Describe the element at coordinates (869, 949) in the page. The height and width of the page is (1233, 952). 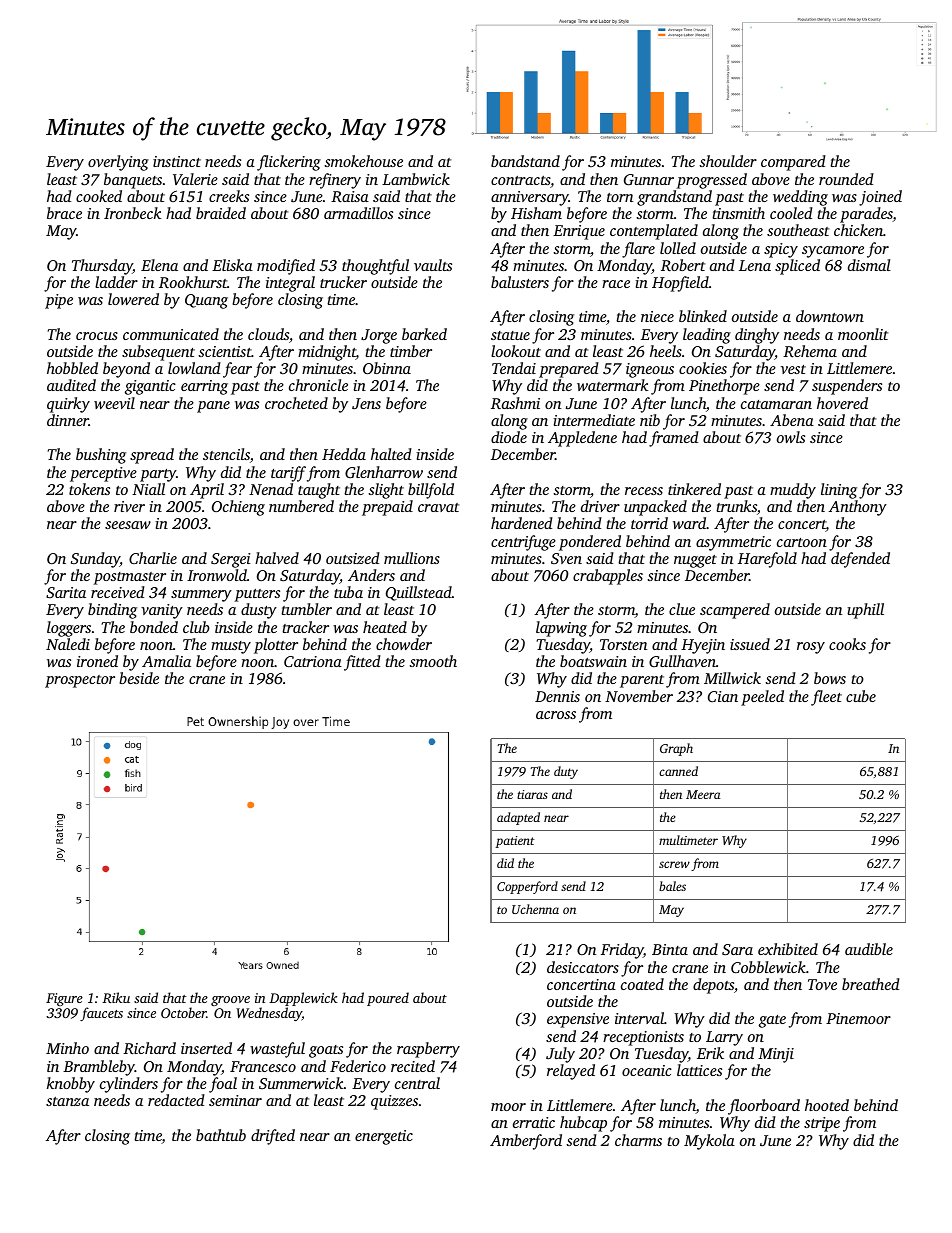
I see `audible` at that location.
